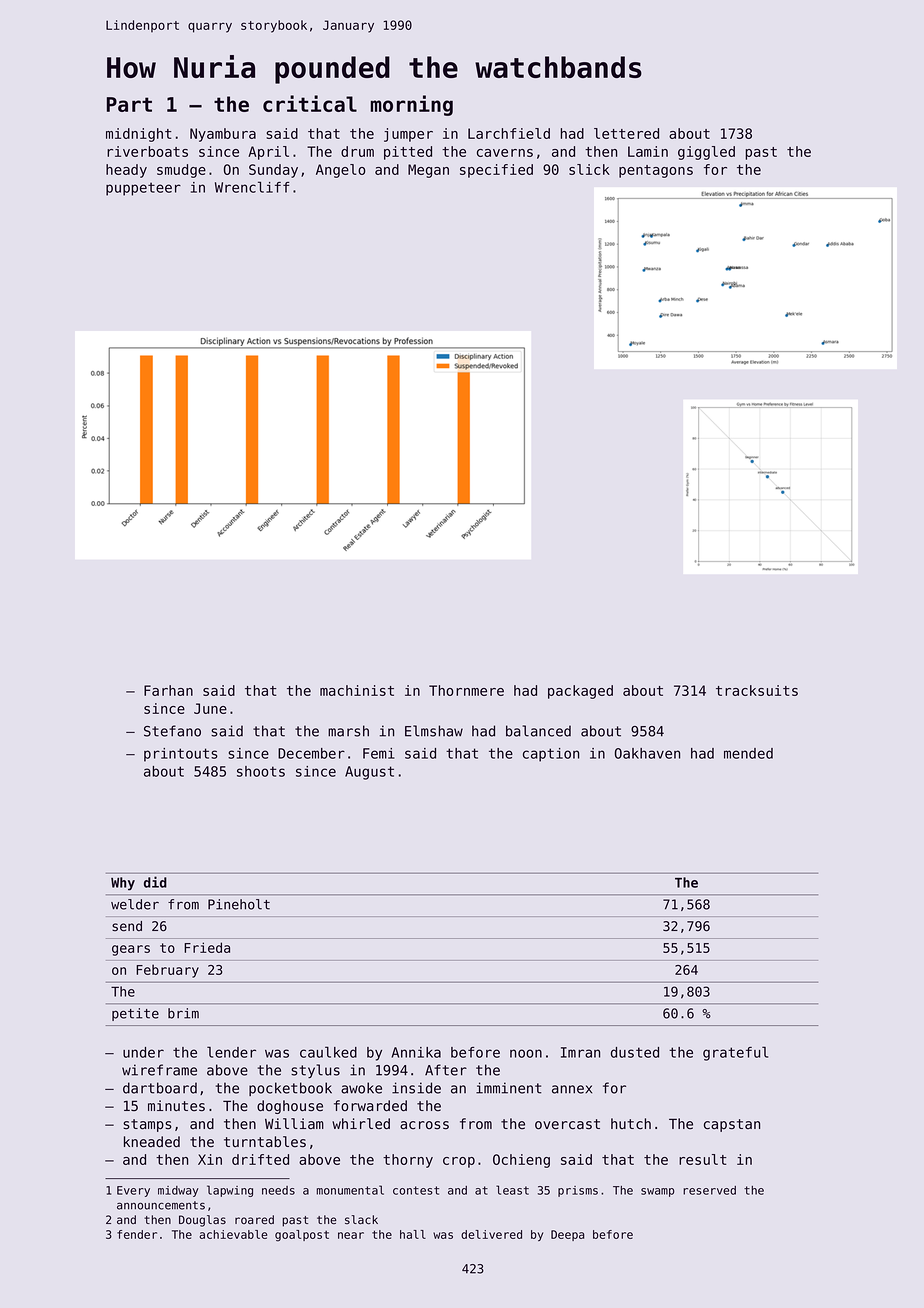 The image size is (924, 1308). I want to click on Farhan, so click(168, 690).
